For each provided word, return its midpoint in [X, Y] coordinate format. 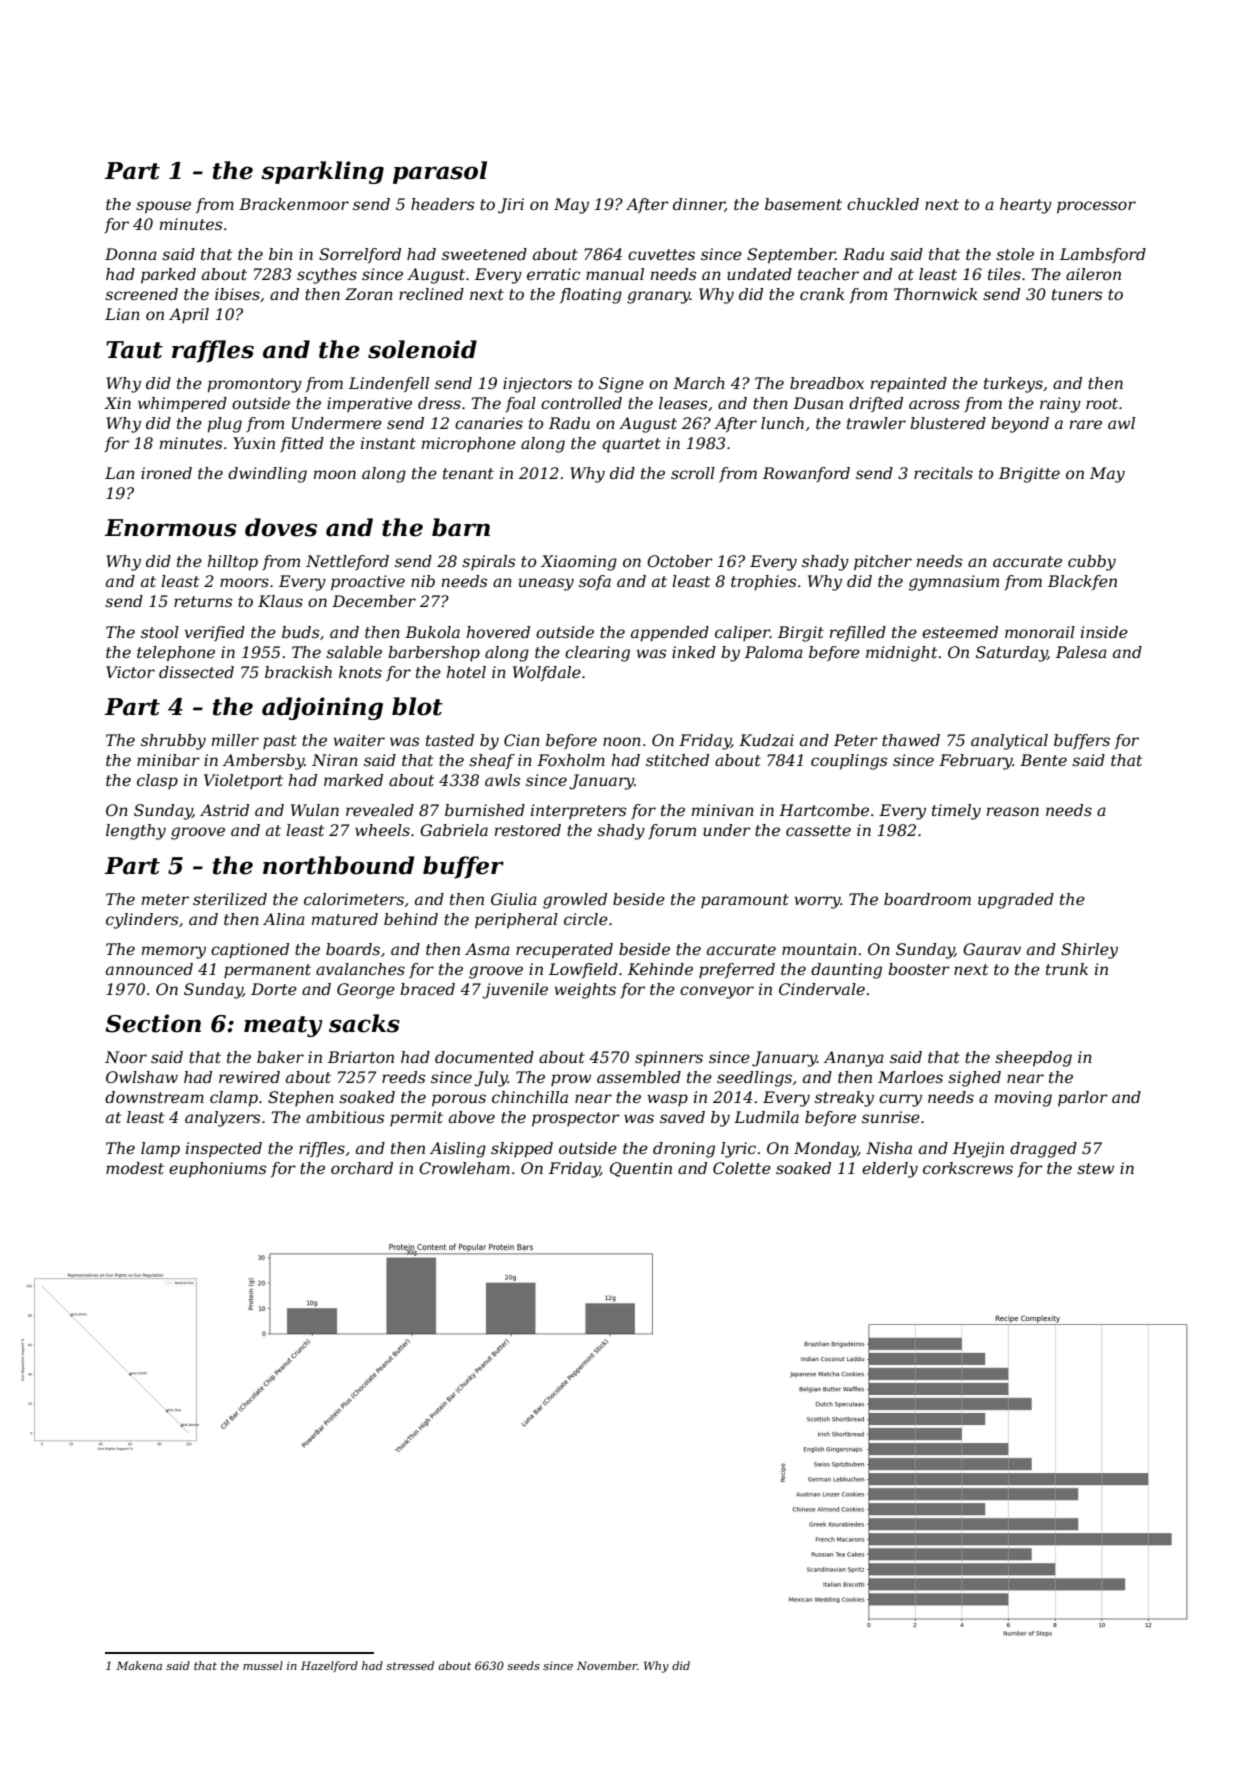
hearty [1026, 206]
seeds [523, 1665]
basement [803, 204]
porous [459, 1100]
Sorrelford [360, 255]
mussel [263, 1665]
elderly [890, 1170]
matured [345, 919]
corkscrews [968, 1168]
